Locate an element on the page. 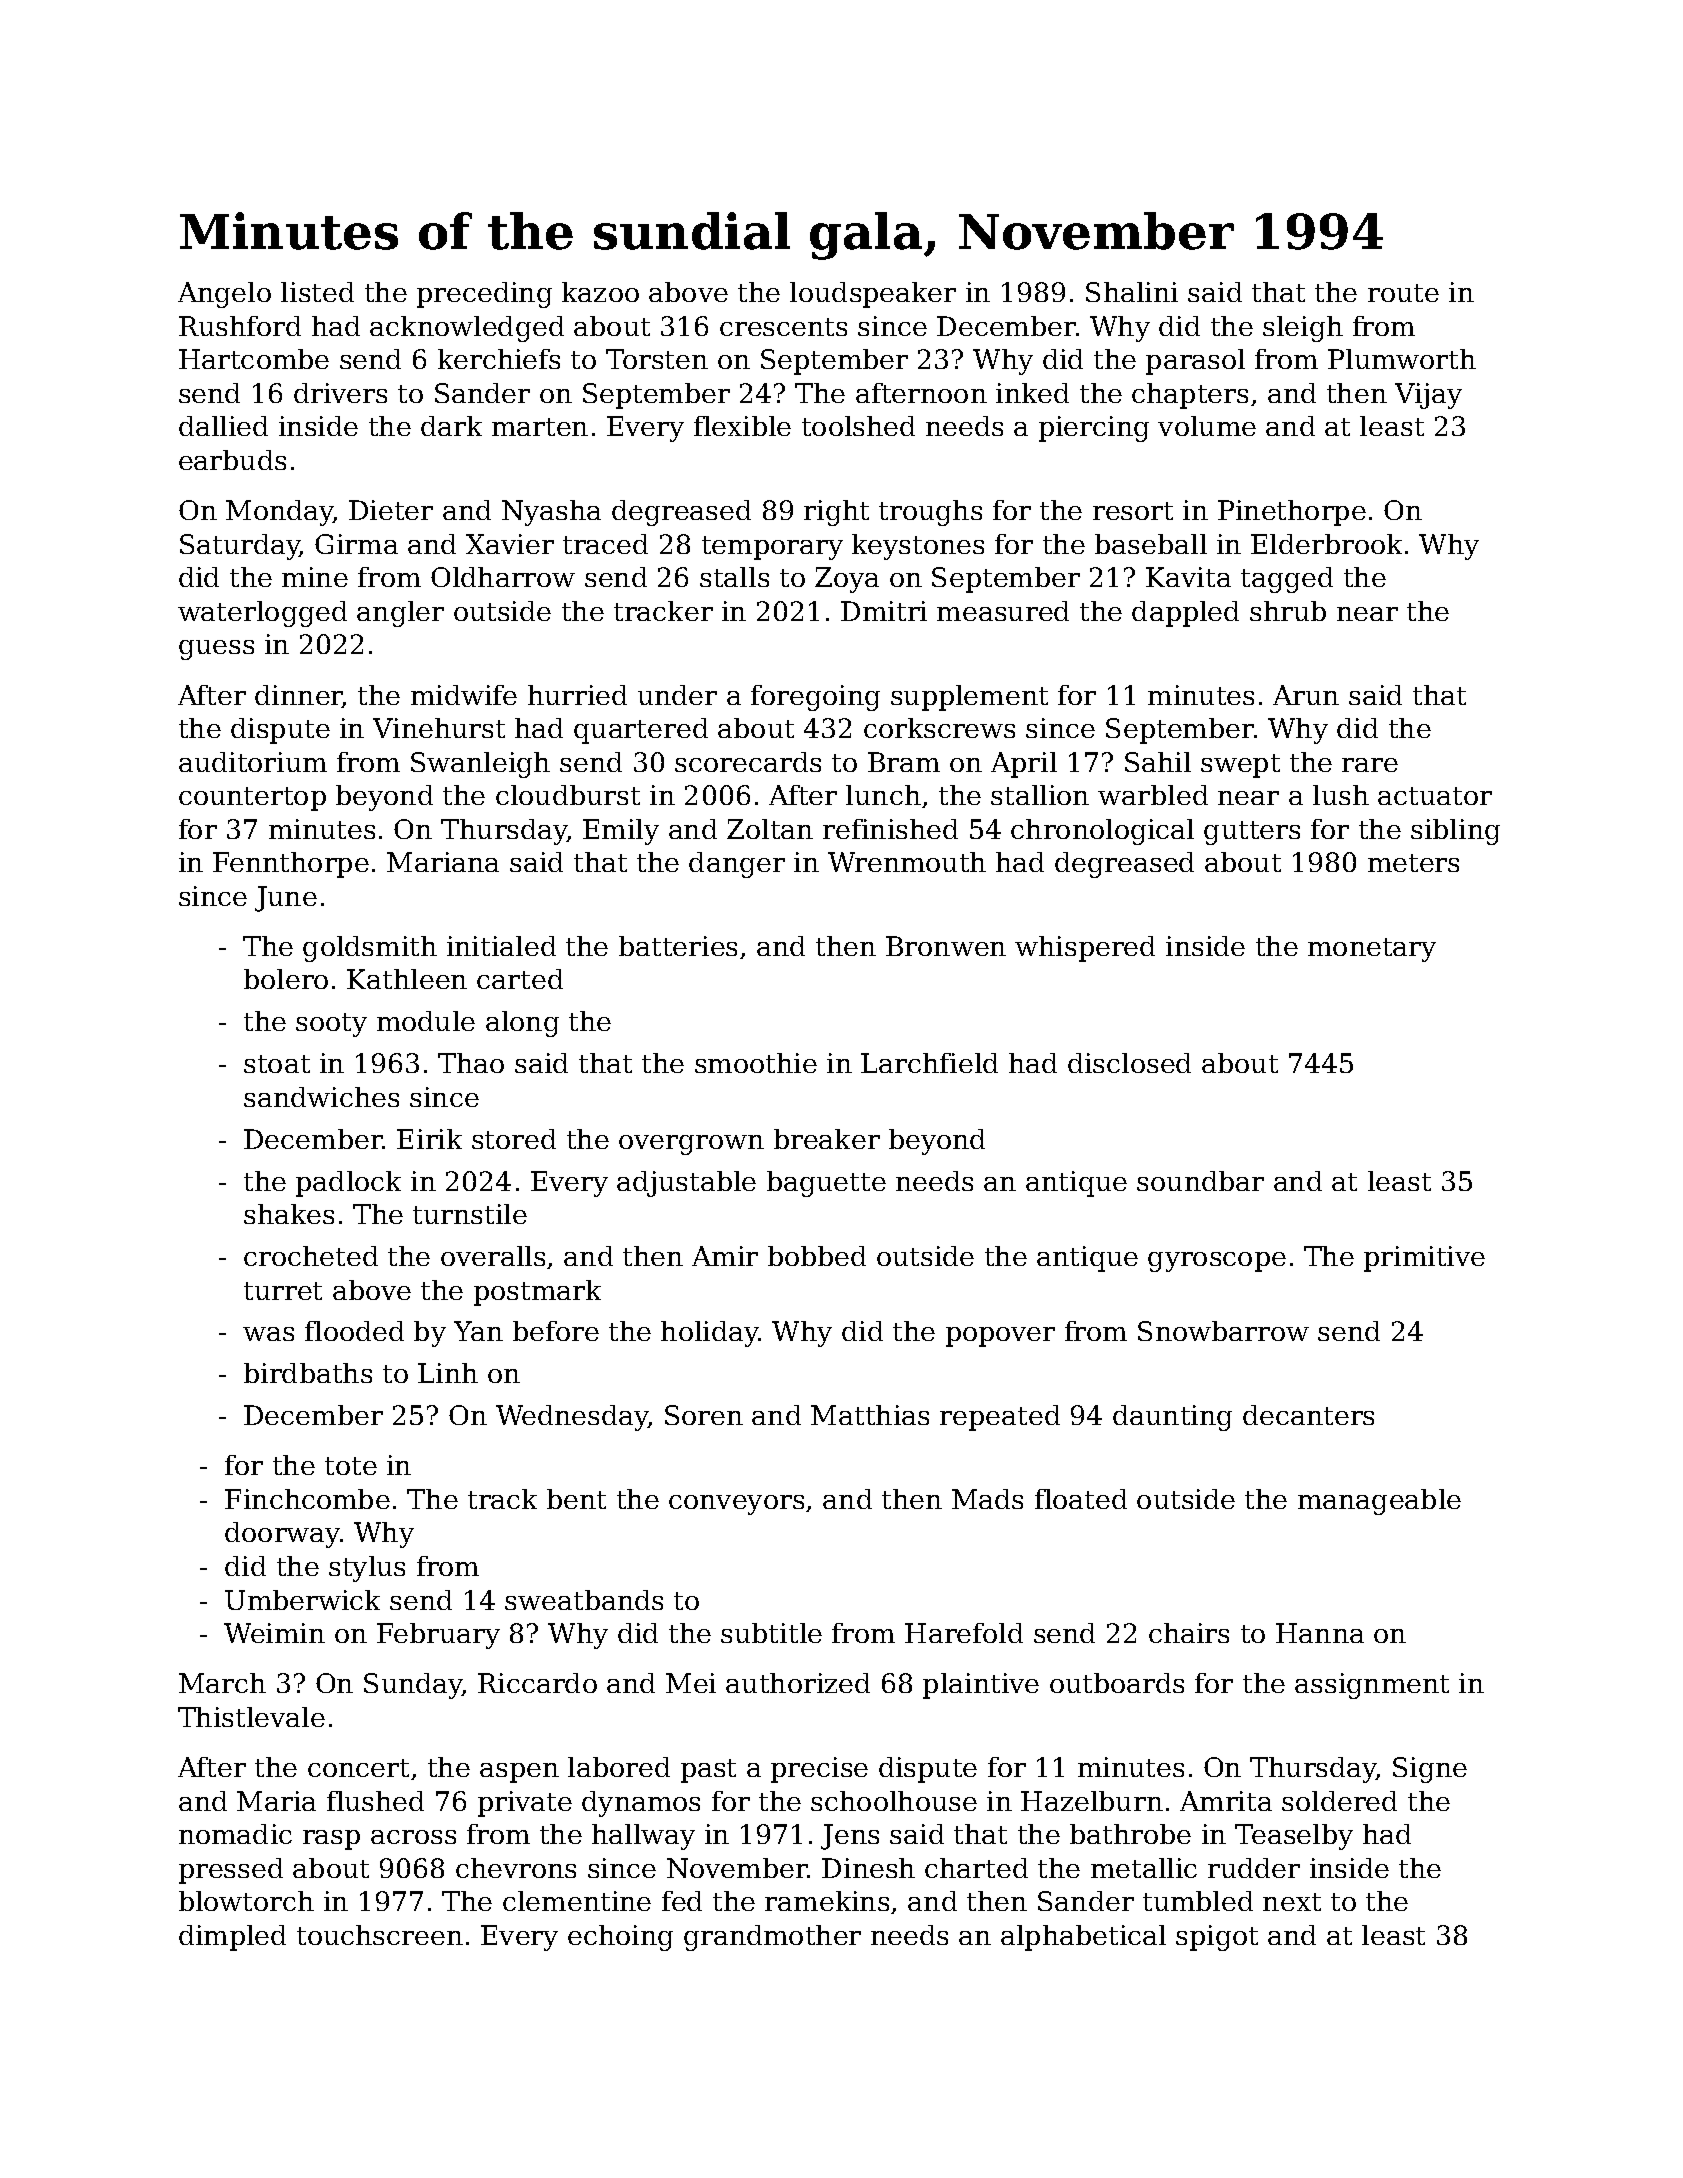 The image size is (1683, 2178). birdbaths is located at coordinates (308, 1373).
